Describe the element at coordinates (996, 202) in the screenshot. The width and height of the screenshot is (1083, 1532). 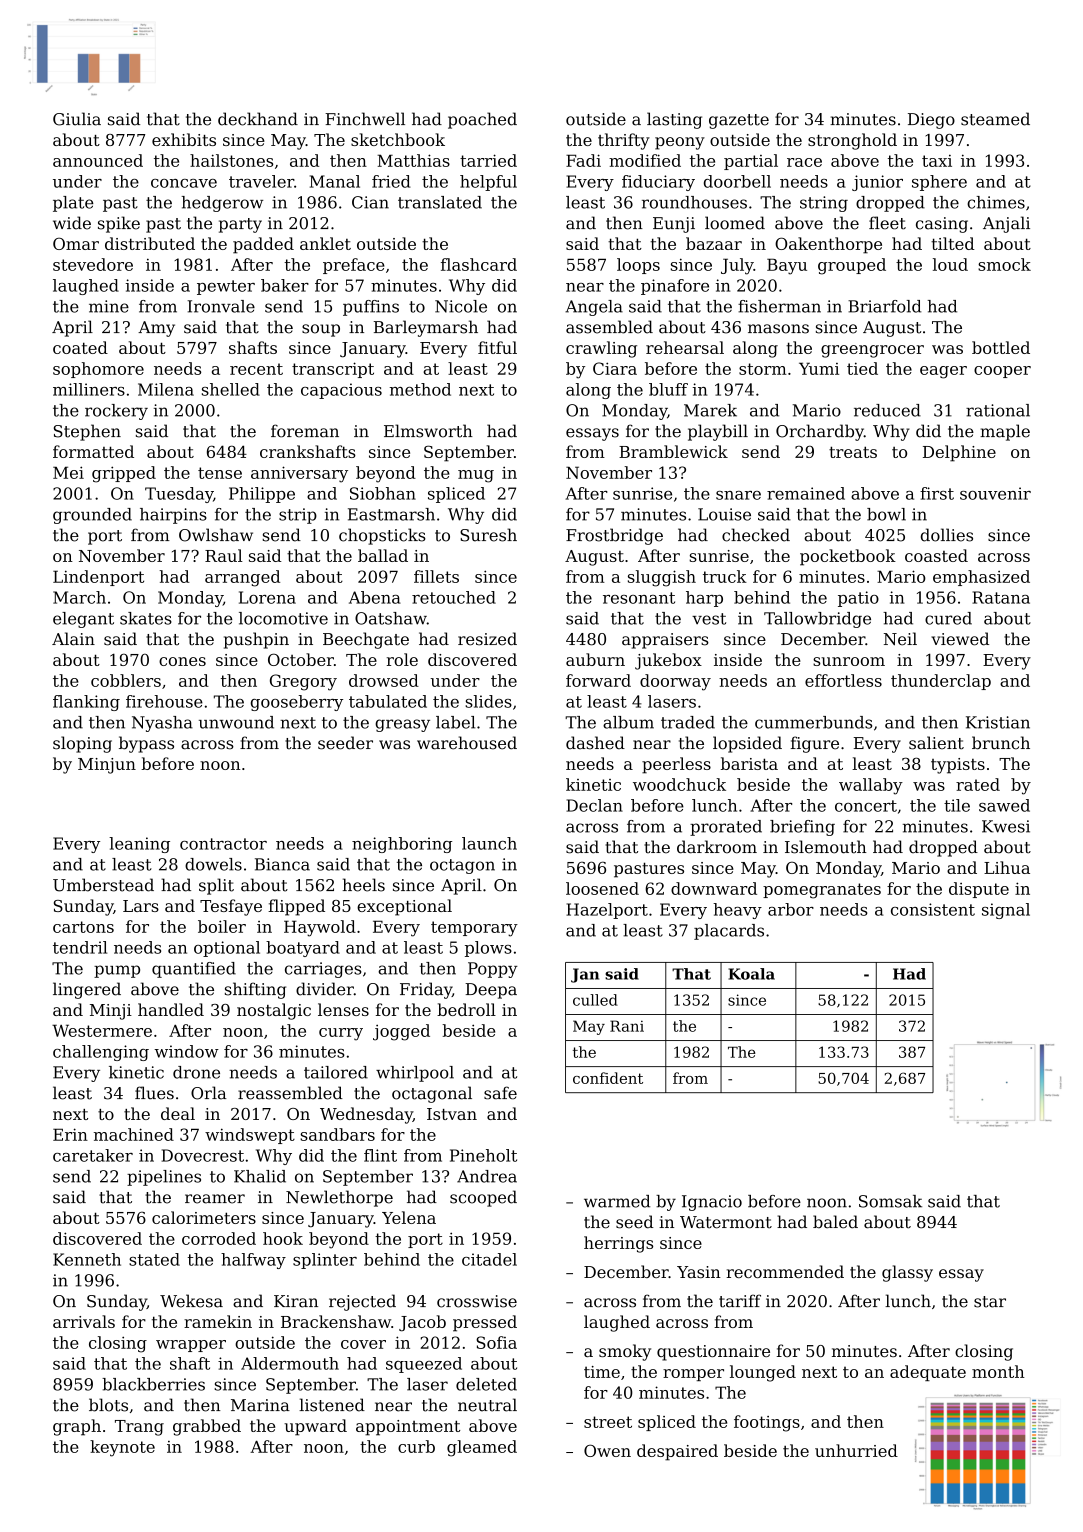
I see `chimes` at that location.
